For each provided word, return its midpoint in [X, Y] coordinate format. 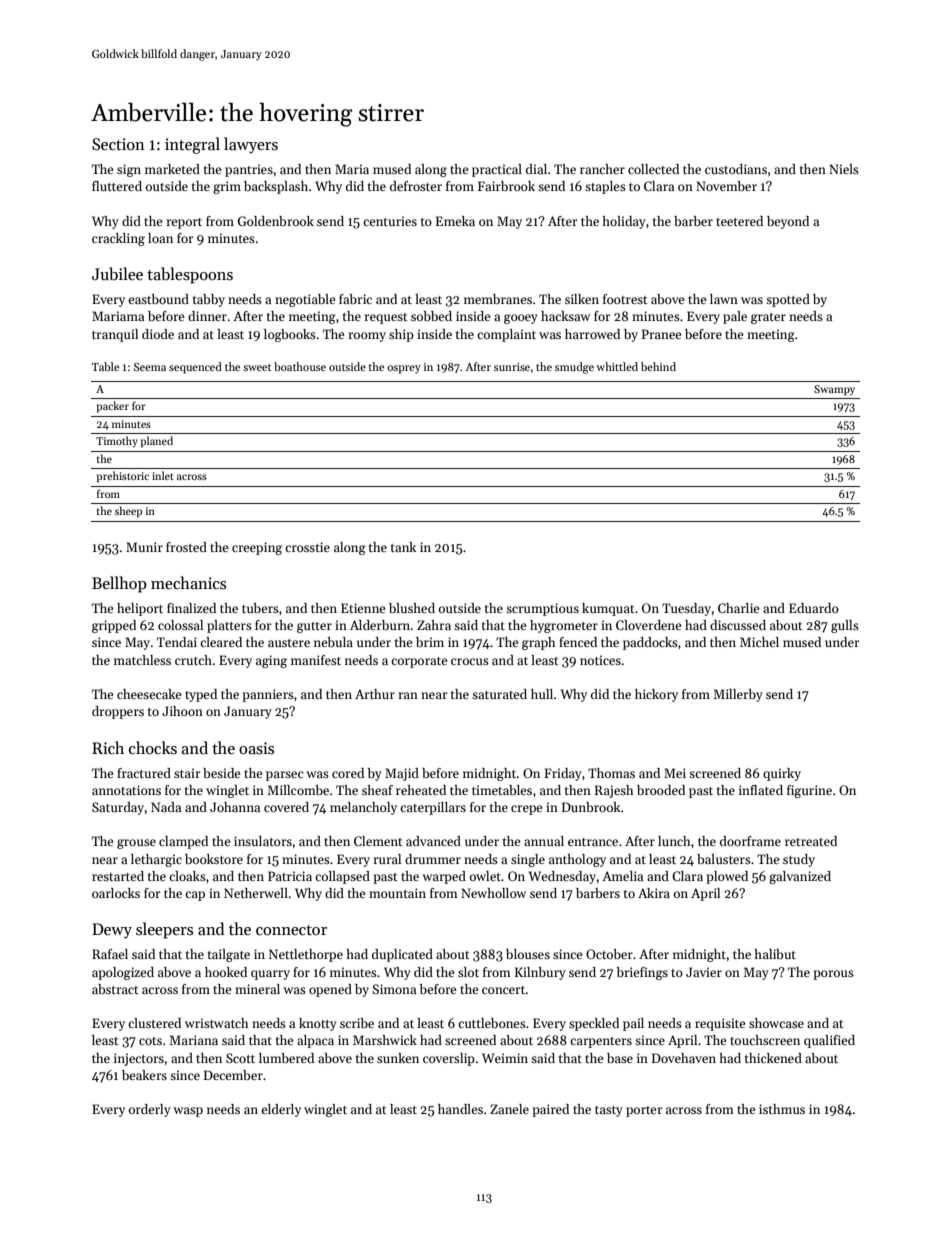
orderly [150, 1110]
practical [497, 170]
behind [658, 366]
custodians [736, 169]
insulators [263, 841]
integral [192, 145]
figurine [809, 791]
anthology [577, 860]
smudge [574, 368]
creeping [257, 548]
